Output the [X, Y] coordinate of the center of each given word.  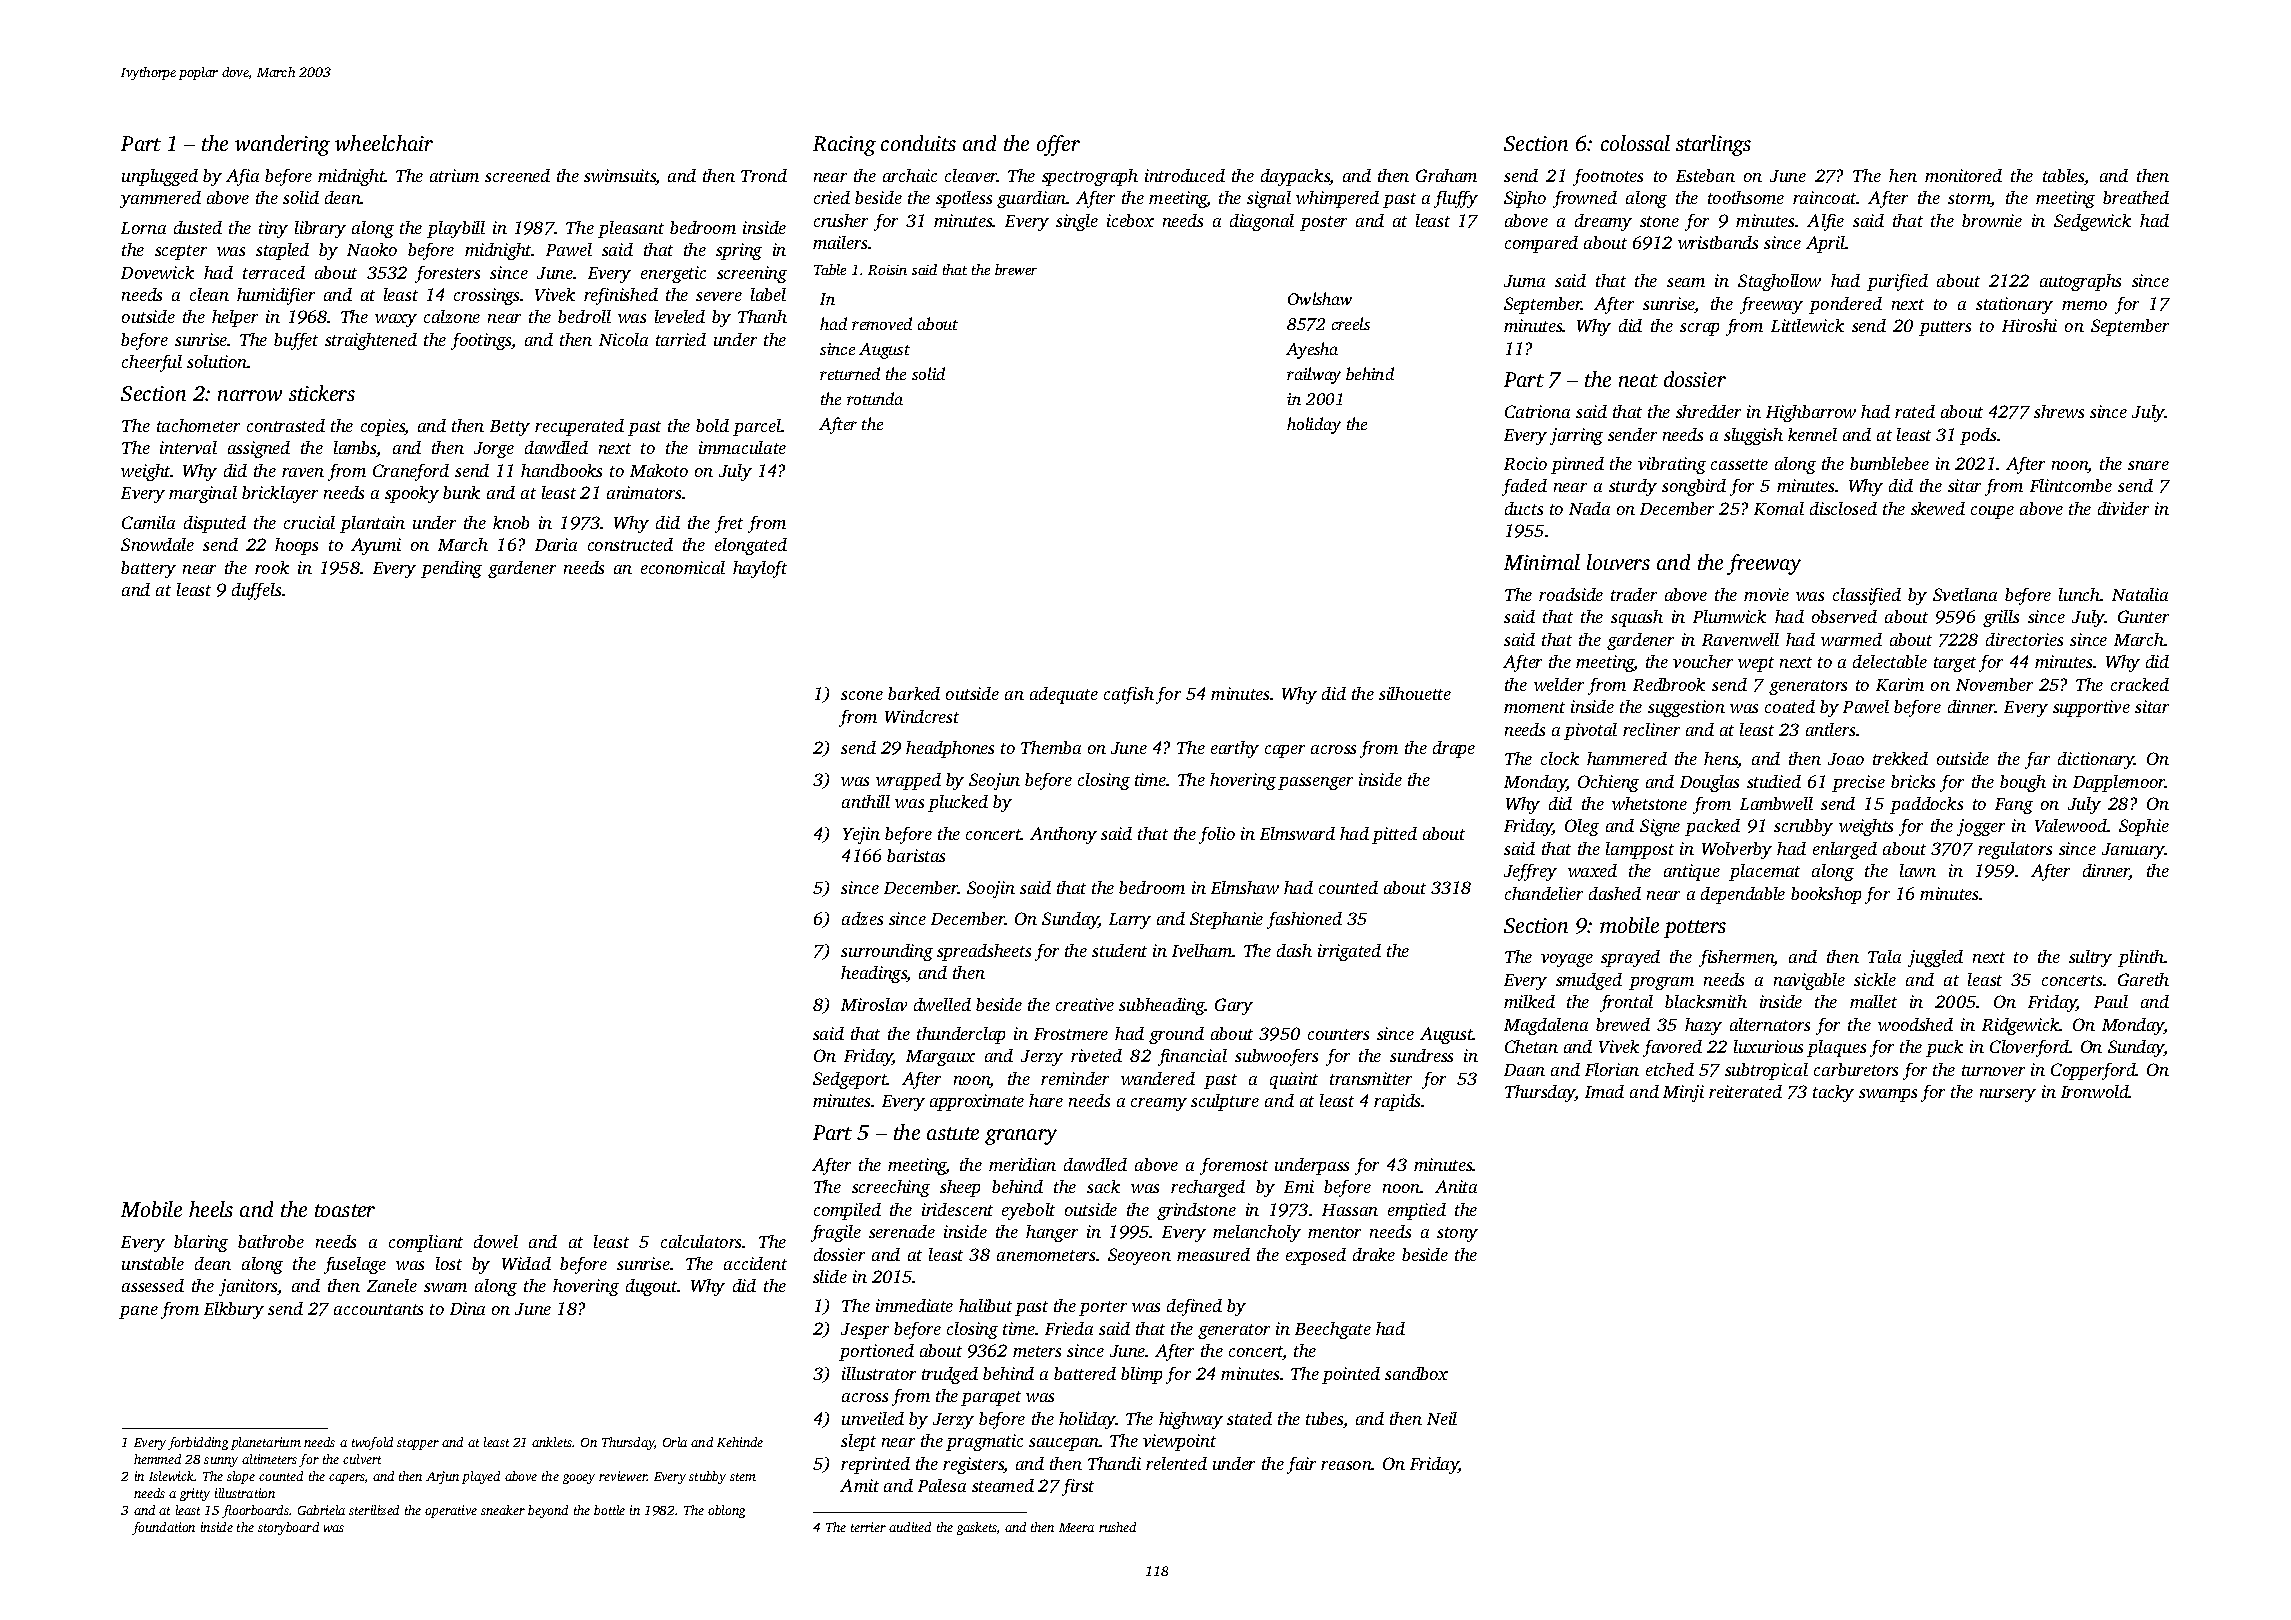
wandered [1158, 1078]
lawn [1918, 870]
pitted [1394, 835]
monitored [1963, 175]
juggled [1935, 958]
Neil [1442, 1418]
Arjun [442, 1477]
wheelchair [384, 143]
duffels [256, 591]
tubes [1325, 1420]
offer [1058, 145]
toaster [345, 1210]
